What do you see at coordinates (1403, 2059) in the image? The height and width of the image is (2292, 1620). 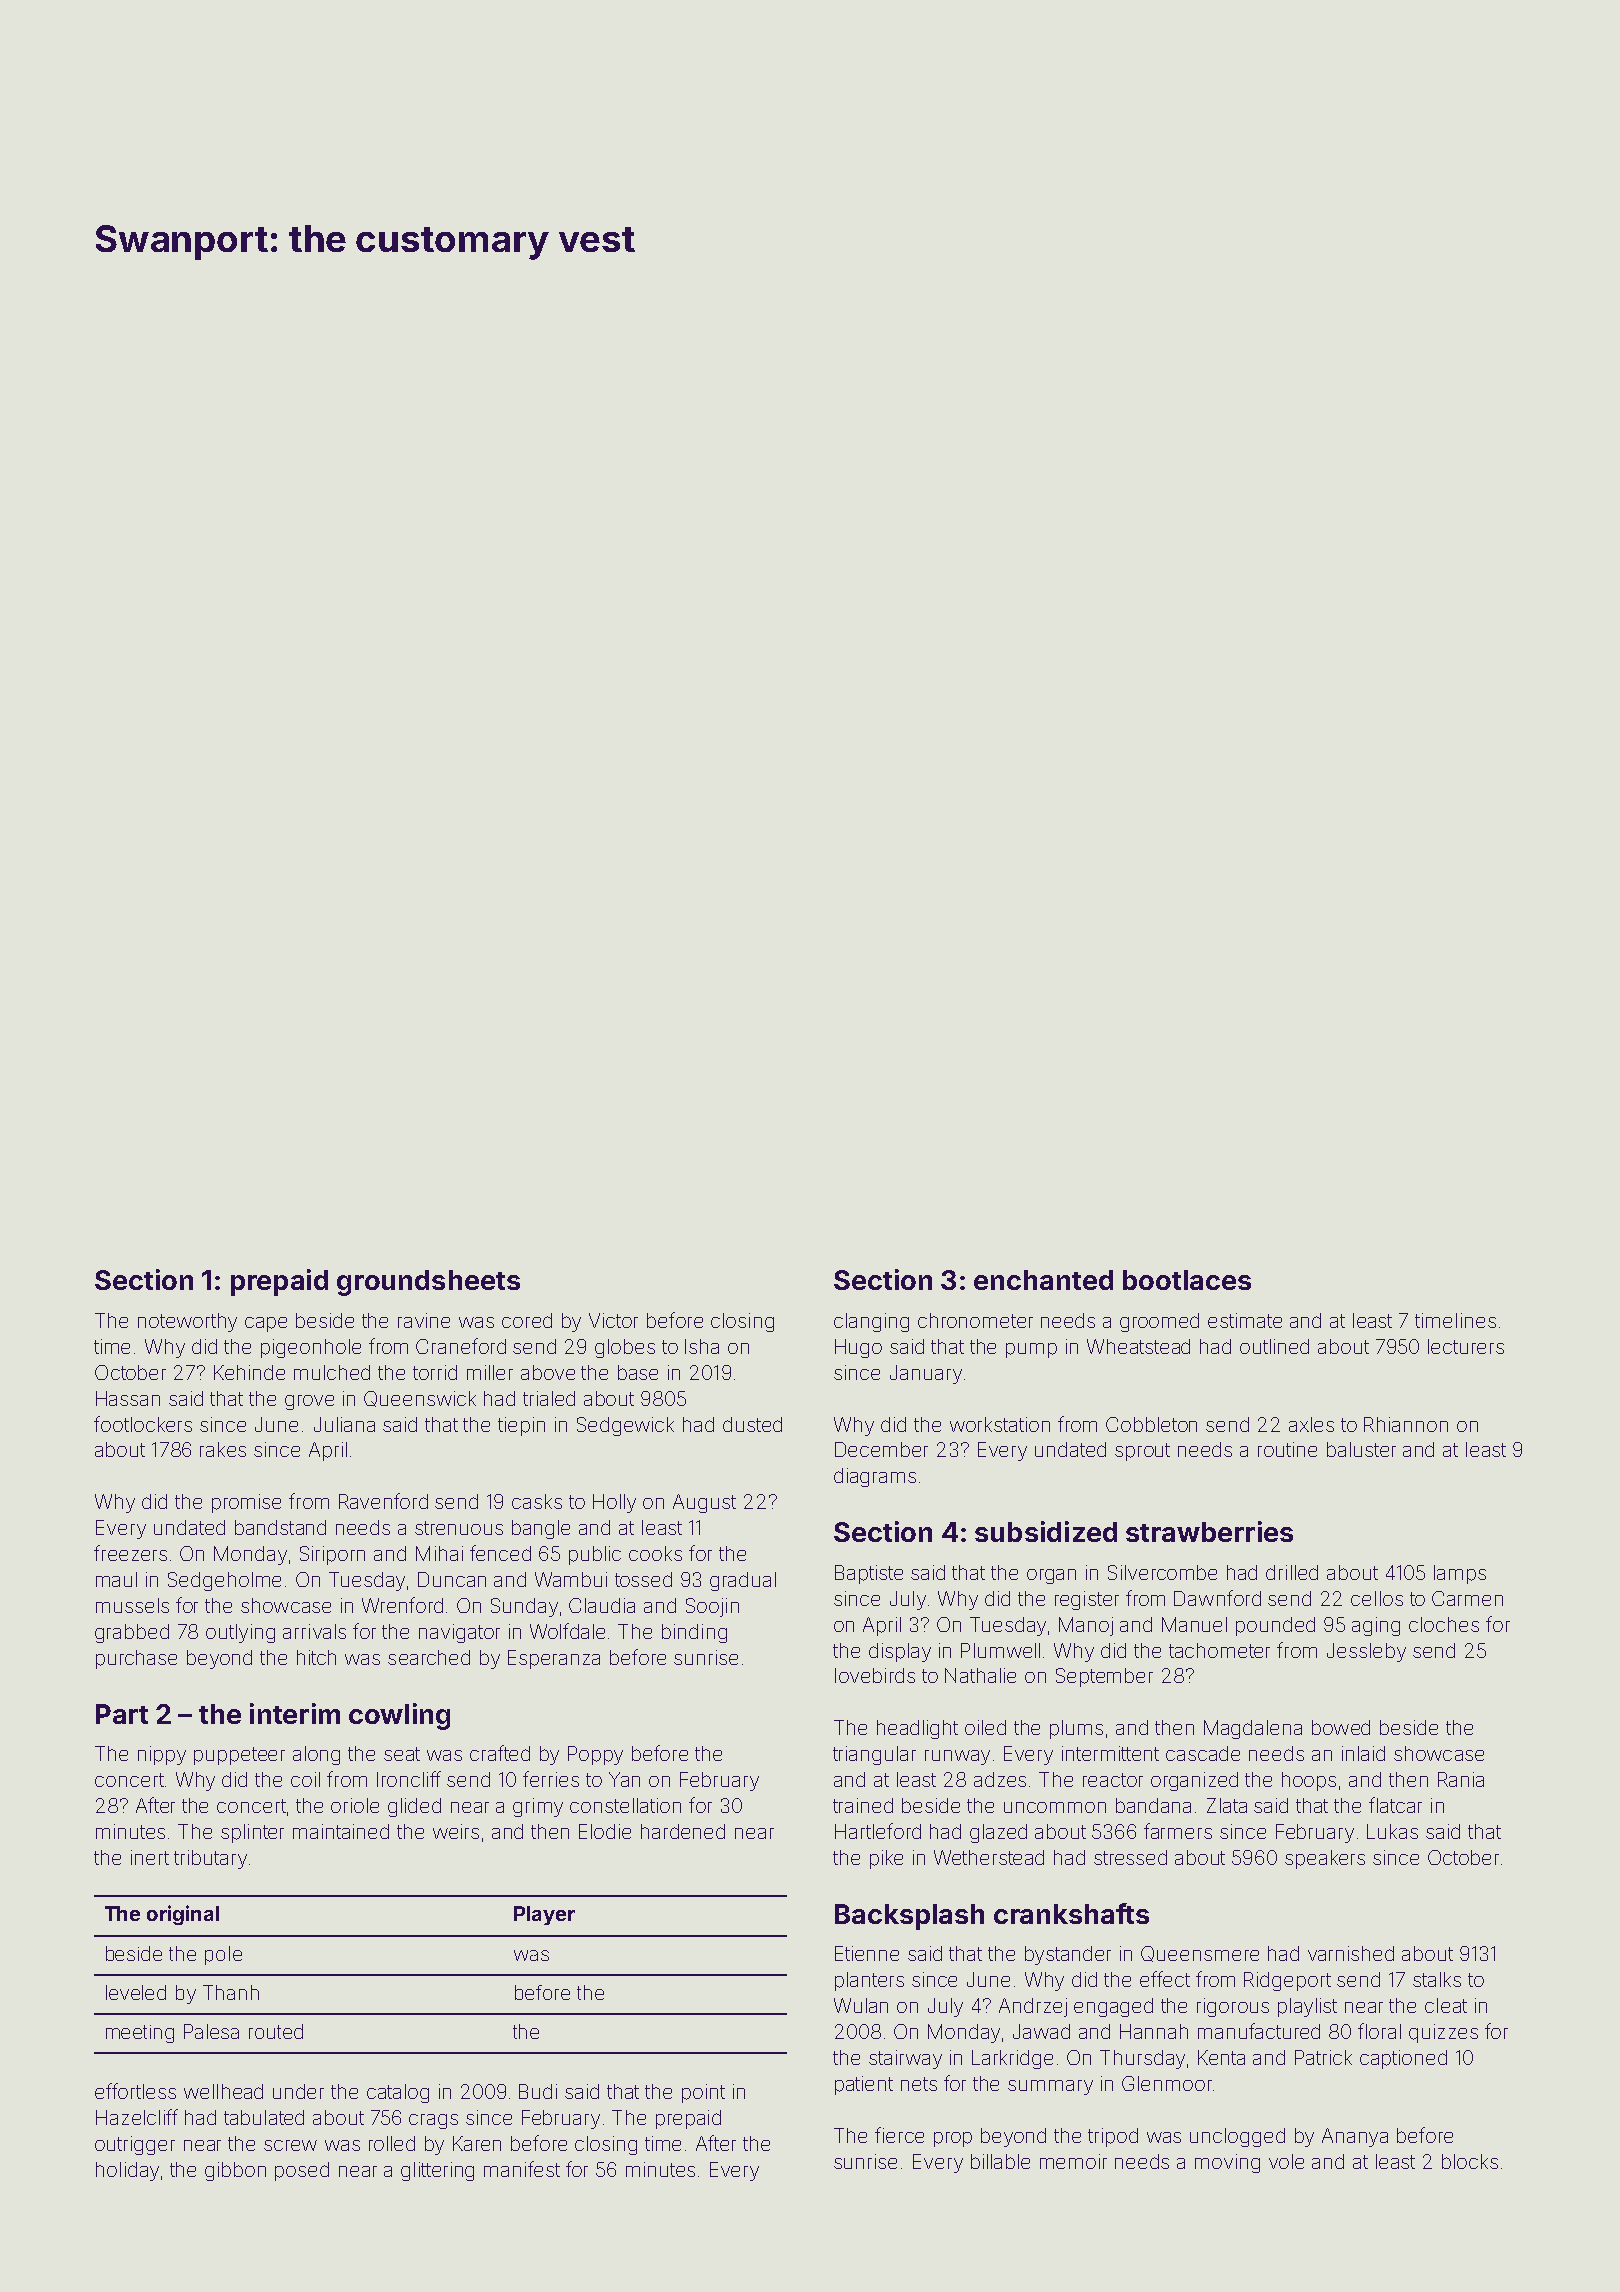 I see `captioned` at bounding box center [1403, 2059].
